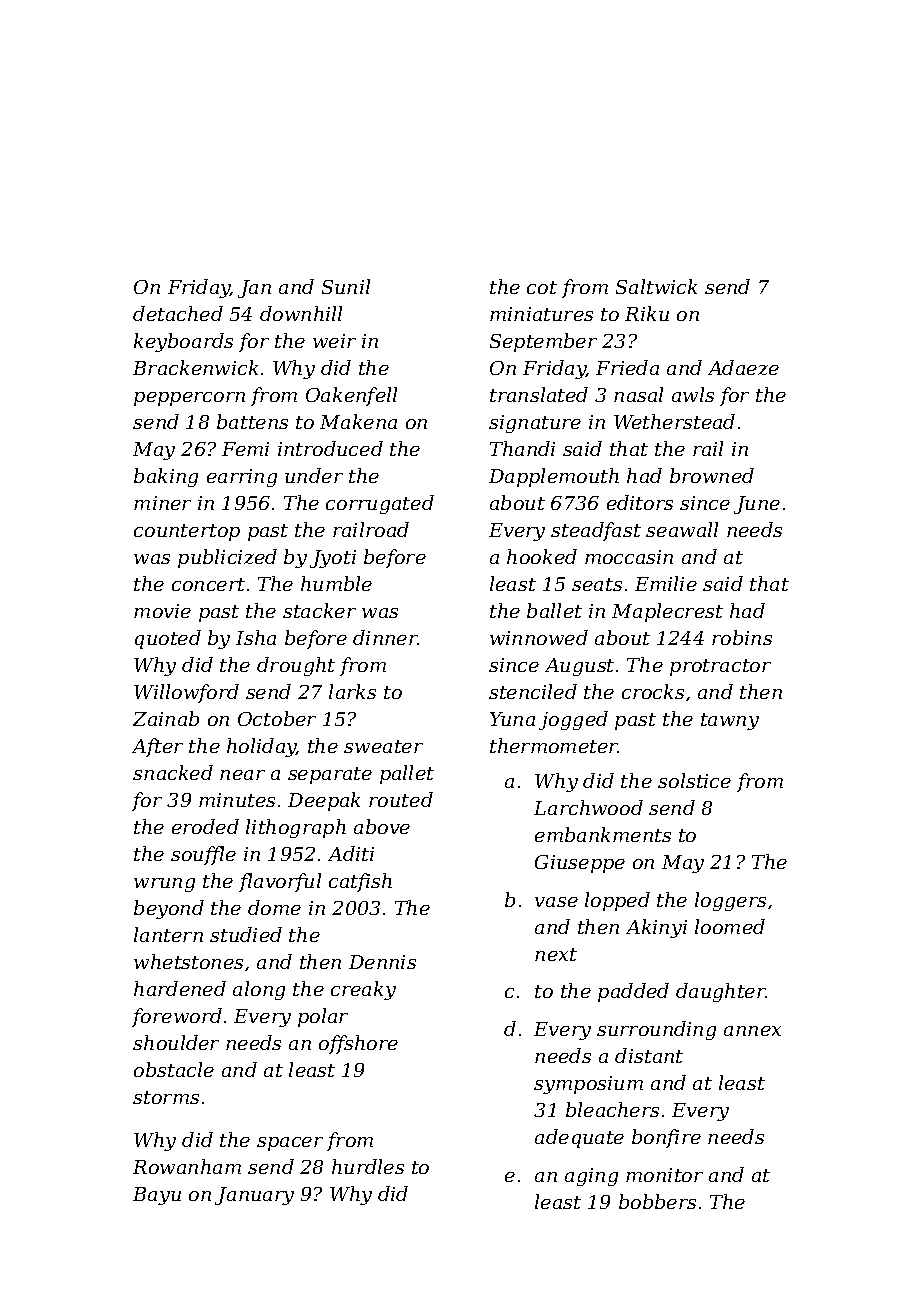 This image has width=924, height=1311. Describe the element at coordinates (647, 313) in the image. I see `Riku` at that location.
